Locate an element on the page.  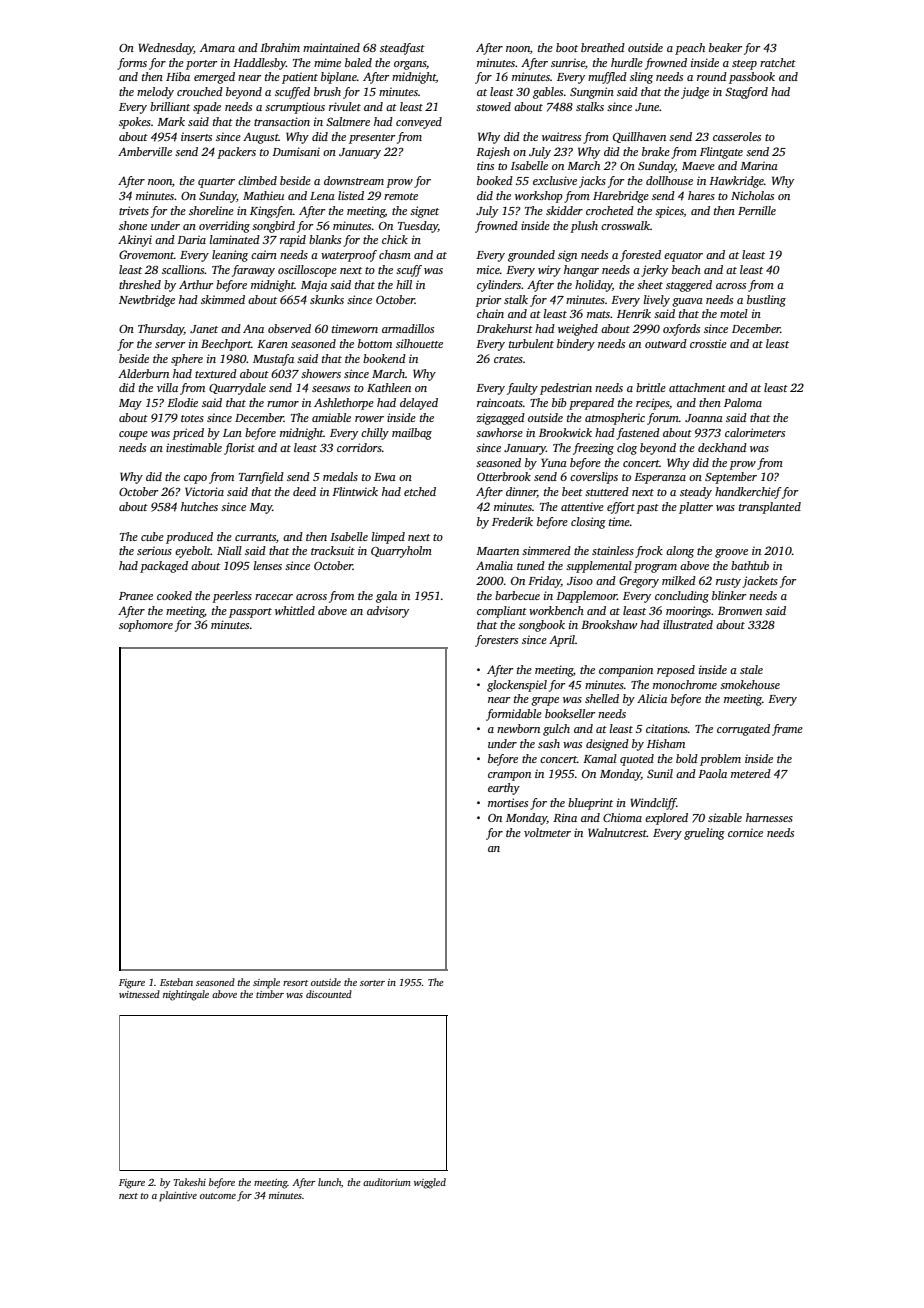
Wednesday is located at coordinates (166, 49).
